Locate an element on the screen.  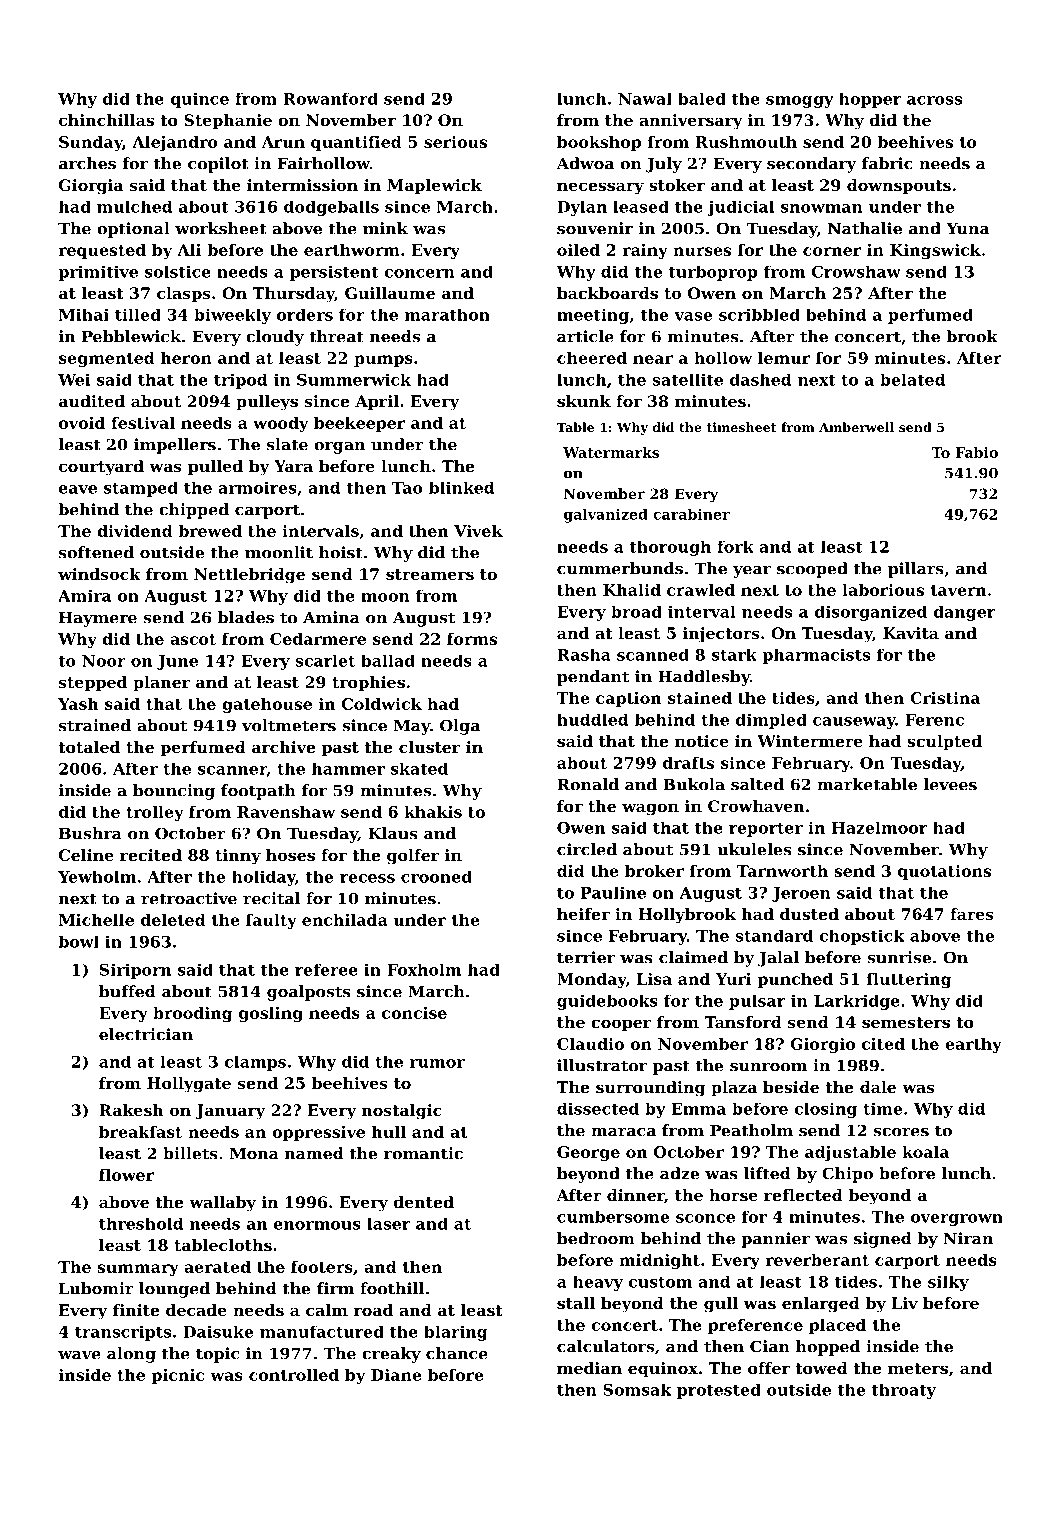
Yuna is located at coordinates (967, 228).
